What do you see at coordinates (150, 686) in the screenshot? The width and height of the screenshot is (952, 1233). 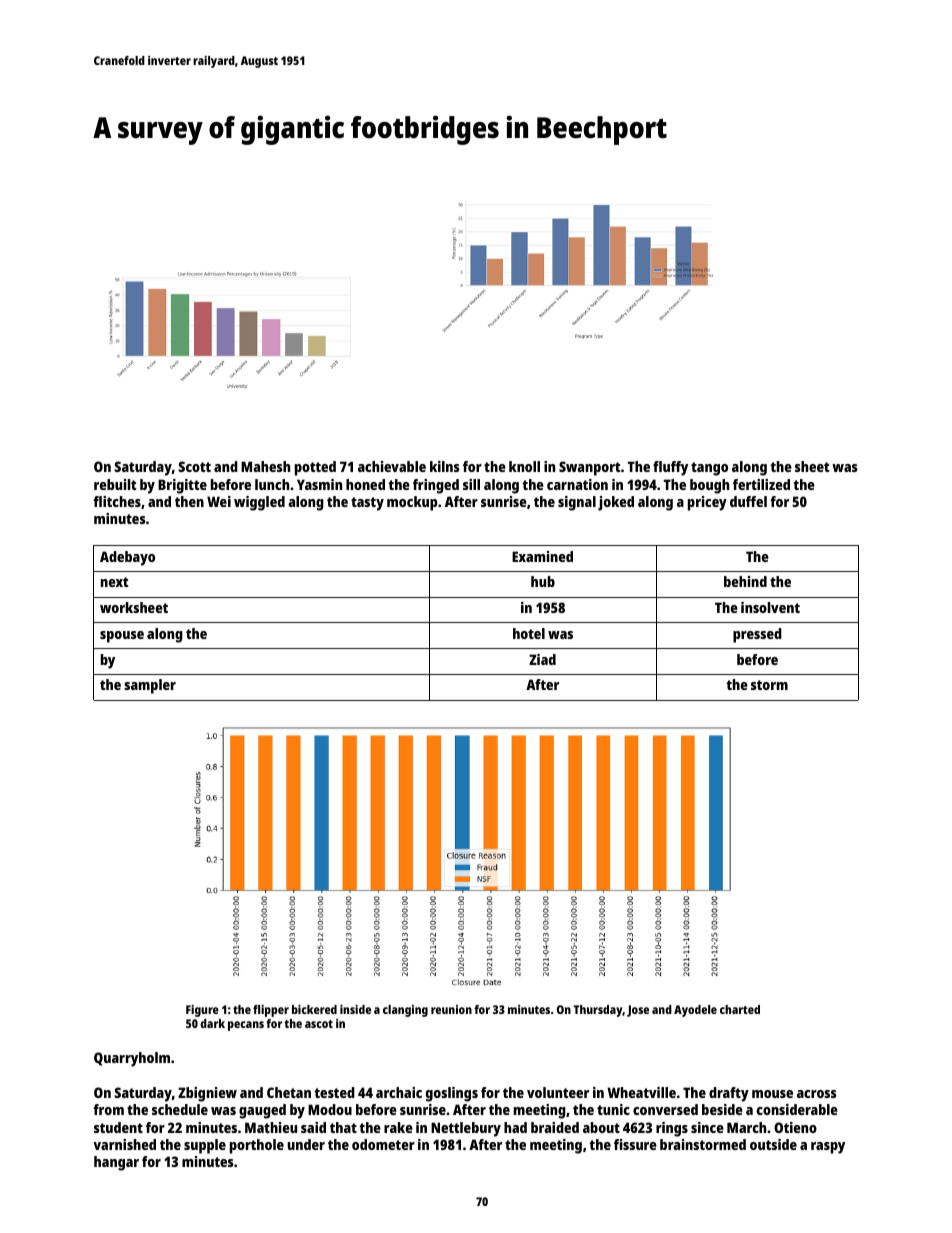 I see `sampler` at bounding box center [150, 686].
